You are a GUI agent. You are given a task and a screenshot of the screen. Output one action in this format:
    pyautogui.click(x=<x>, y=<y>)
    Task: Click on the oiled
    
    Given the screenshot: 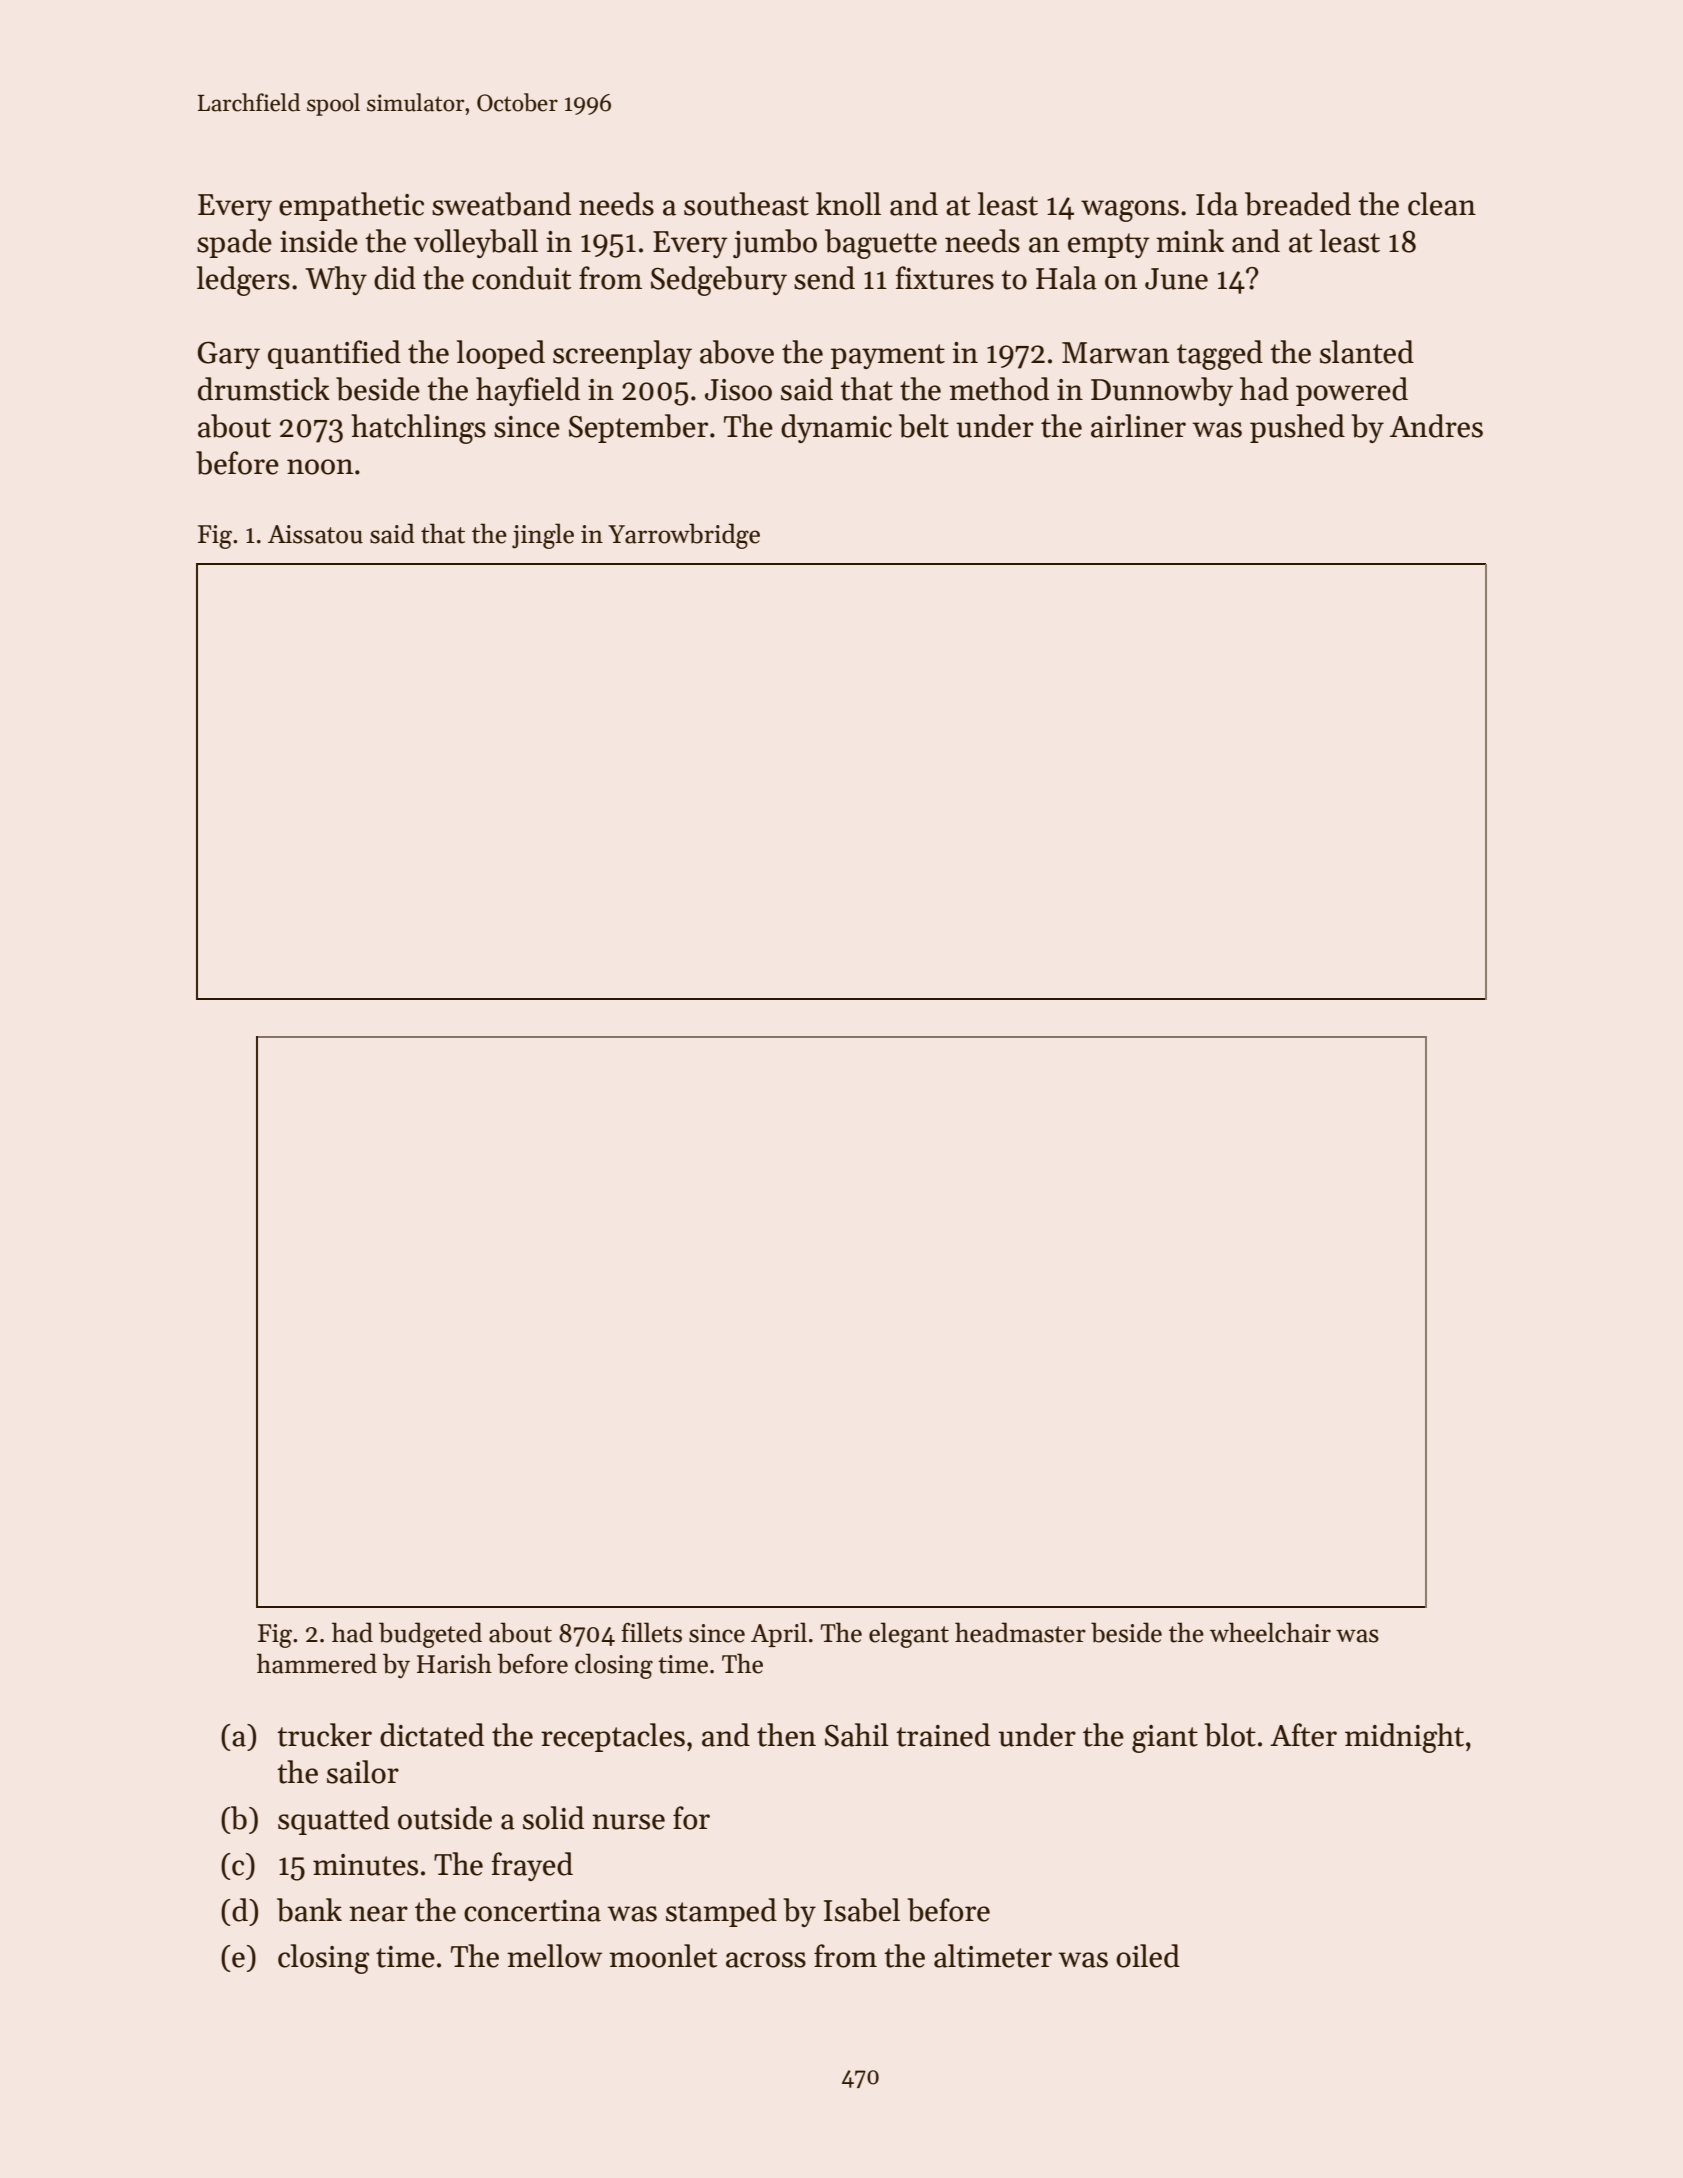 What is the action you would take?
    pyautogui.click(x=1148, y=1956)
